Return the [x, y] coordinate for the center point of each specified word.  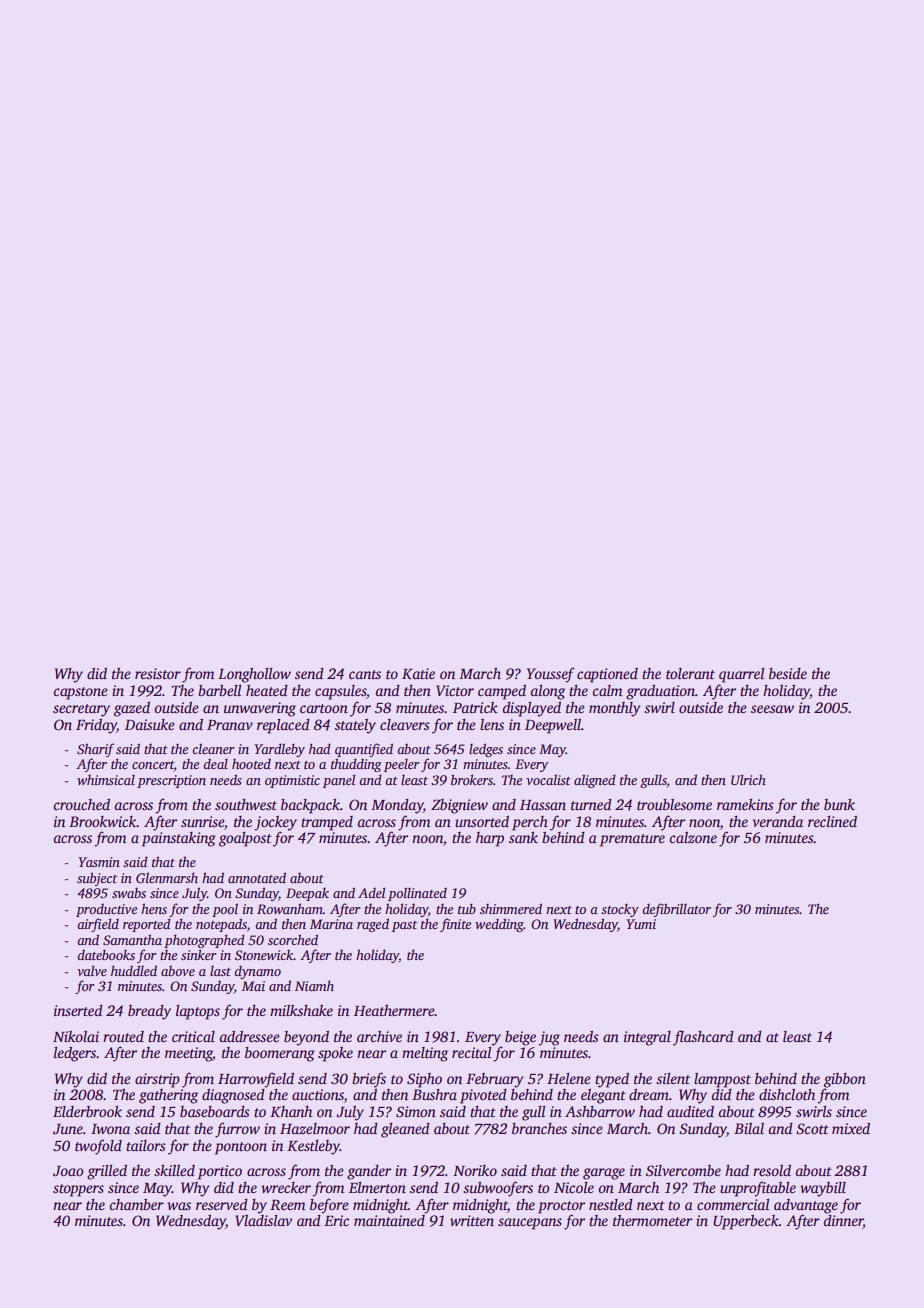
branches [539, 1128]
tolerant [690, 673]
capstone [80, 693]
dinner [843, 1222]
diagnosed [233, 1096]
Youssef [551, 675]
